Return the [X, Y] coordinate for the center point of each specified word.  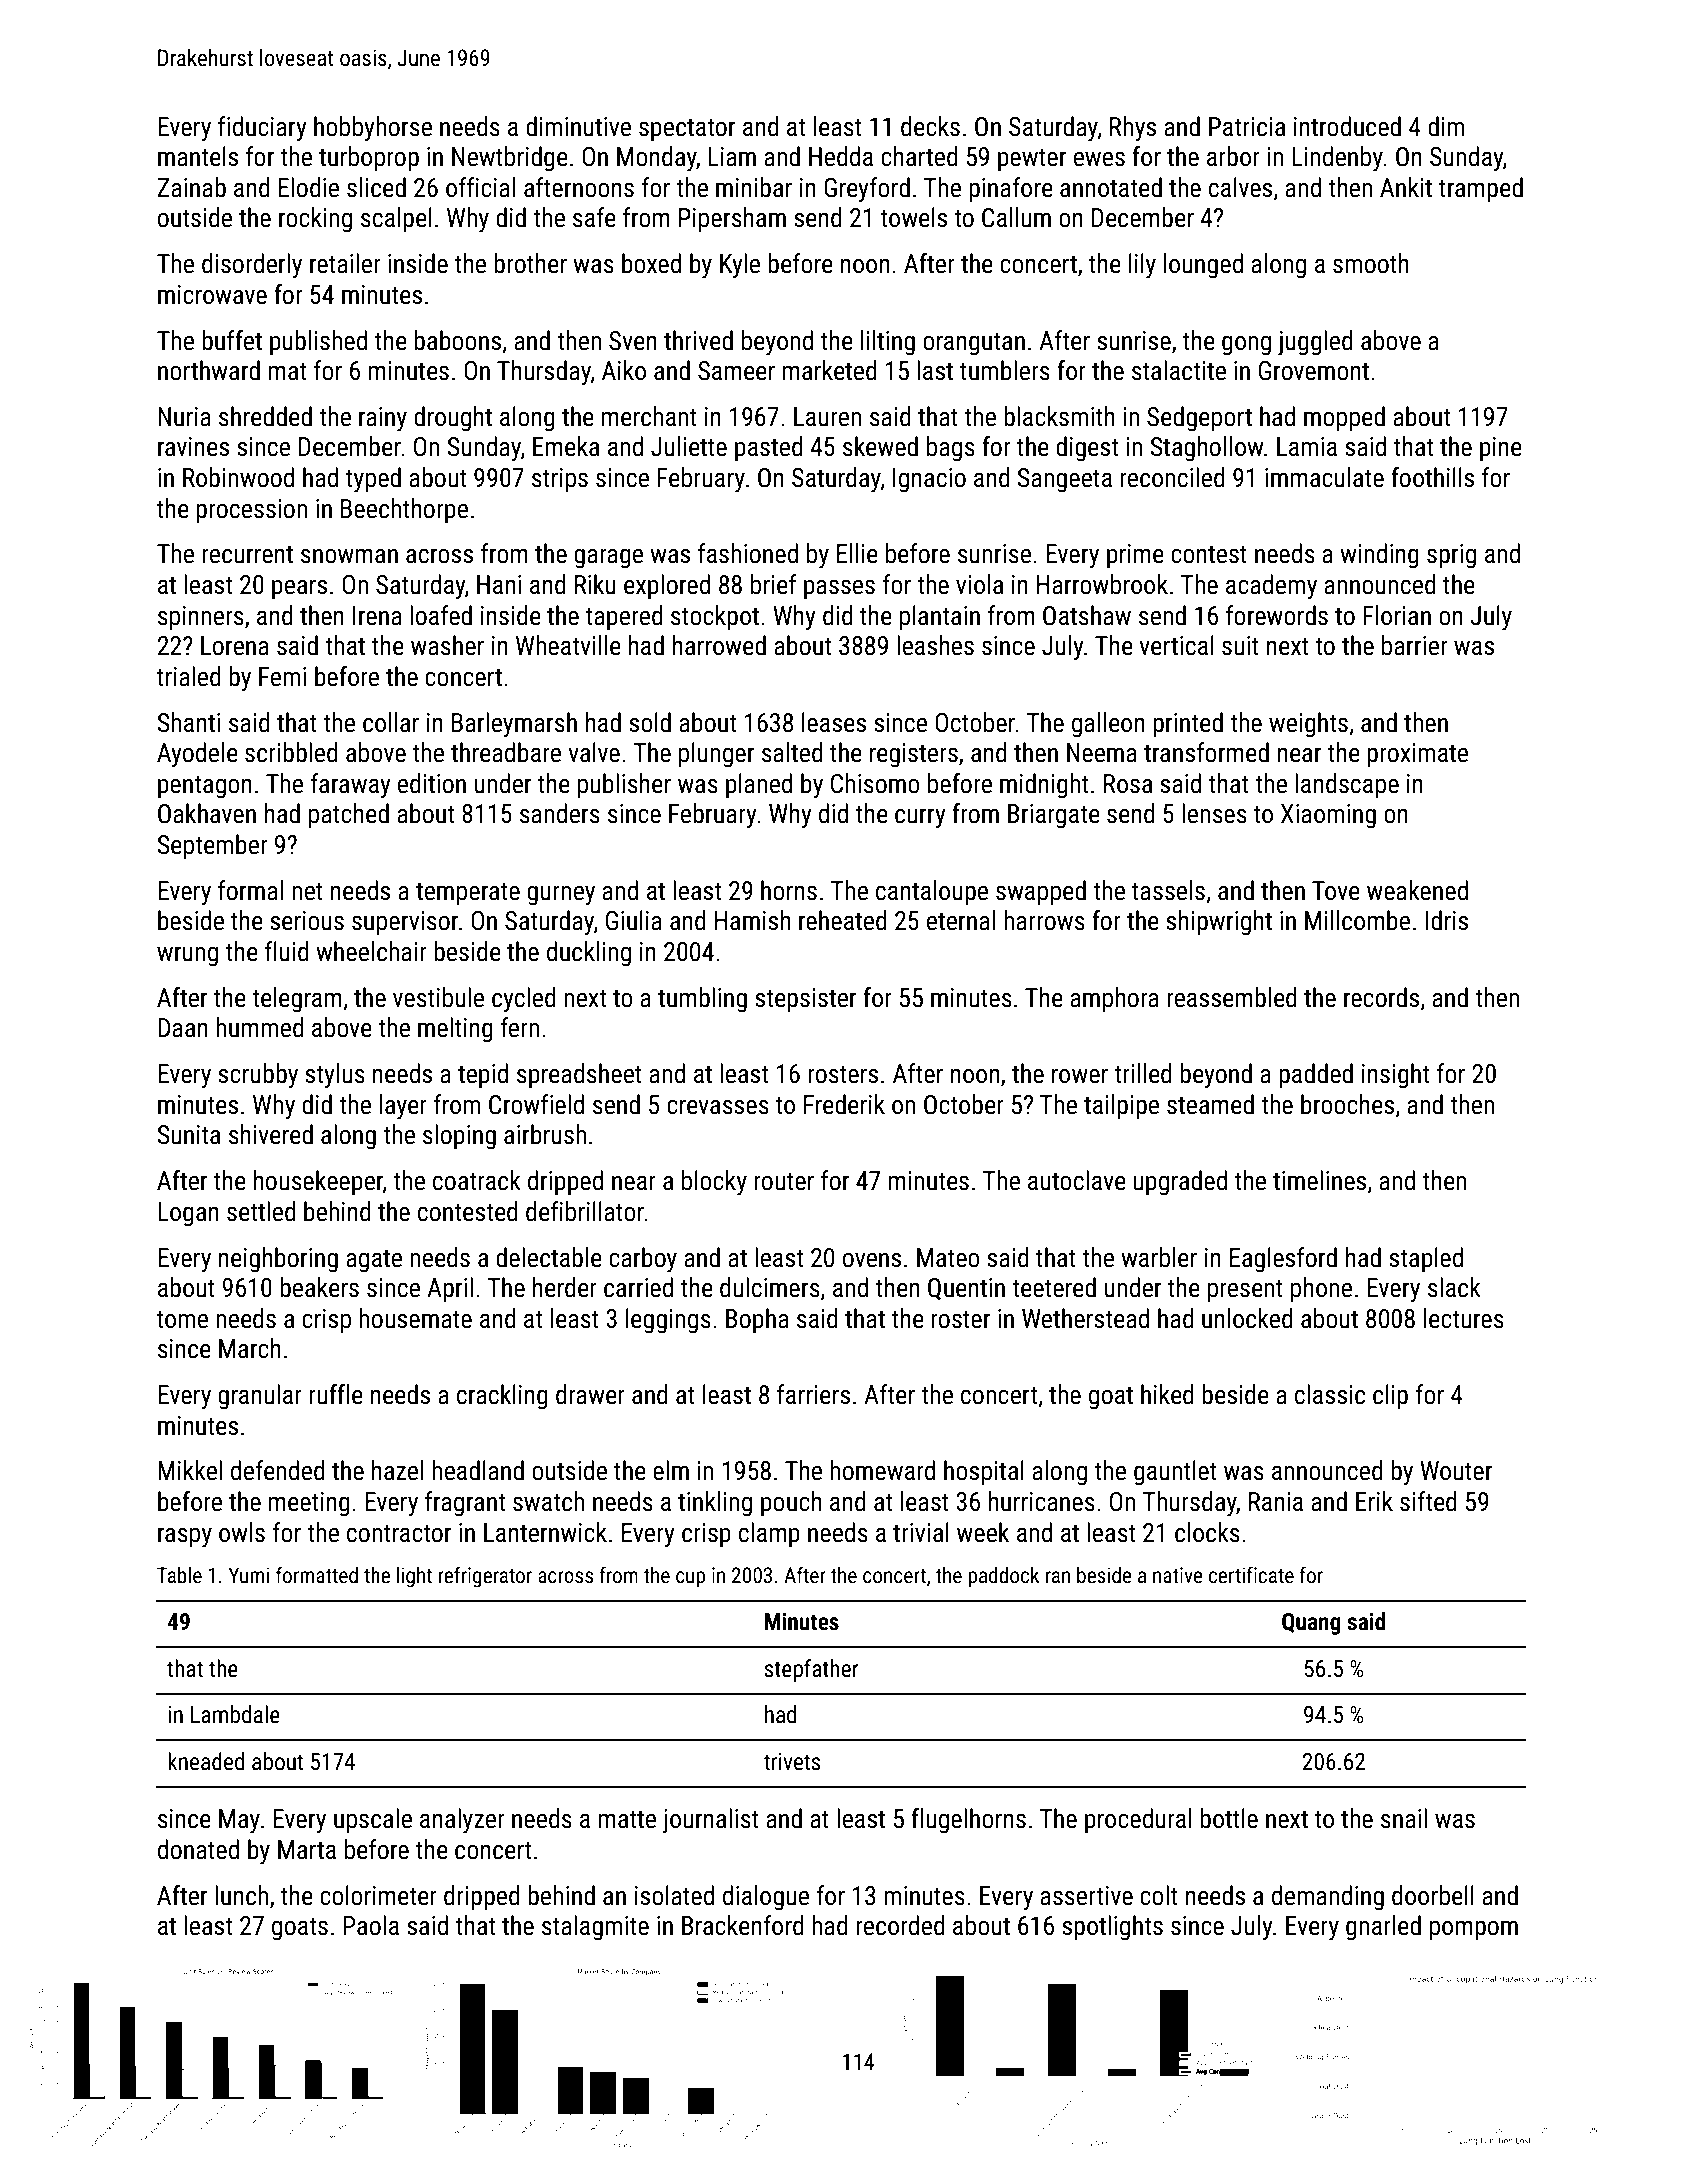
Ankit [1406, 187]
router [784, 1182]
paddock [1004, 1577]
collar [391, 722]
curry [920, 819]
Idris [1446, 920]
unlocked [1247, 1318]
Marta [307, 1850]
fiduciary [262, 129]
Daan [183, 1028]
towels [914, 217]
